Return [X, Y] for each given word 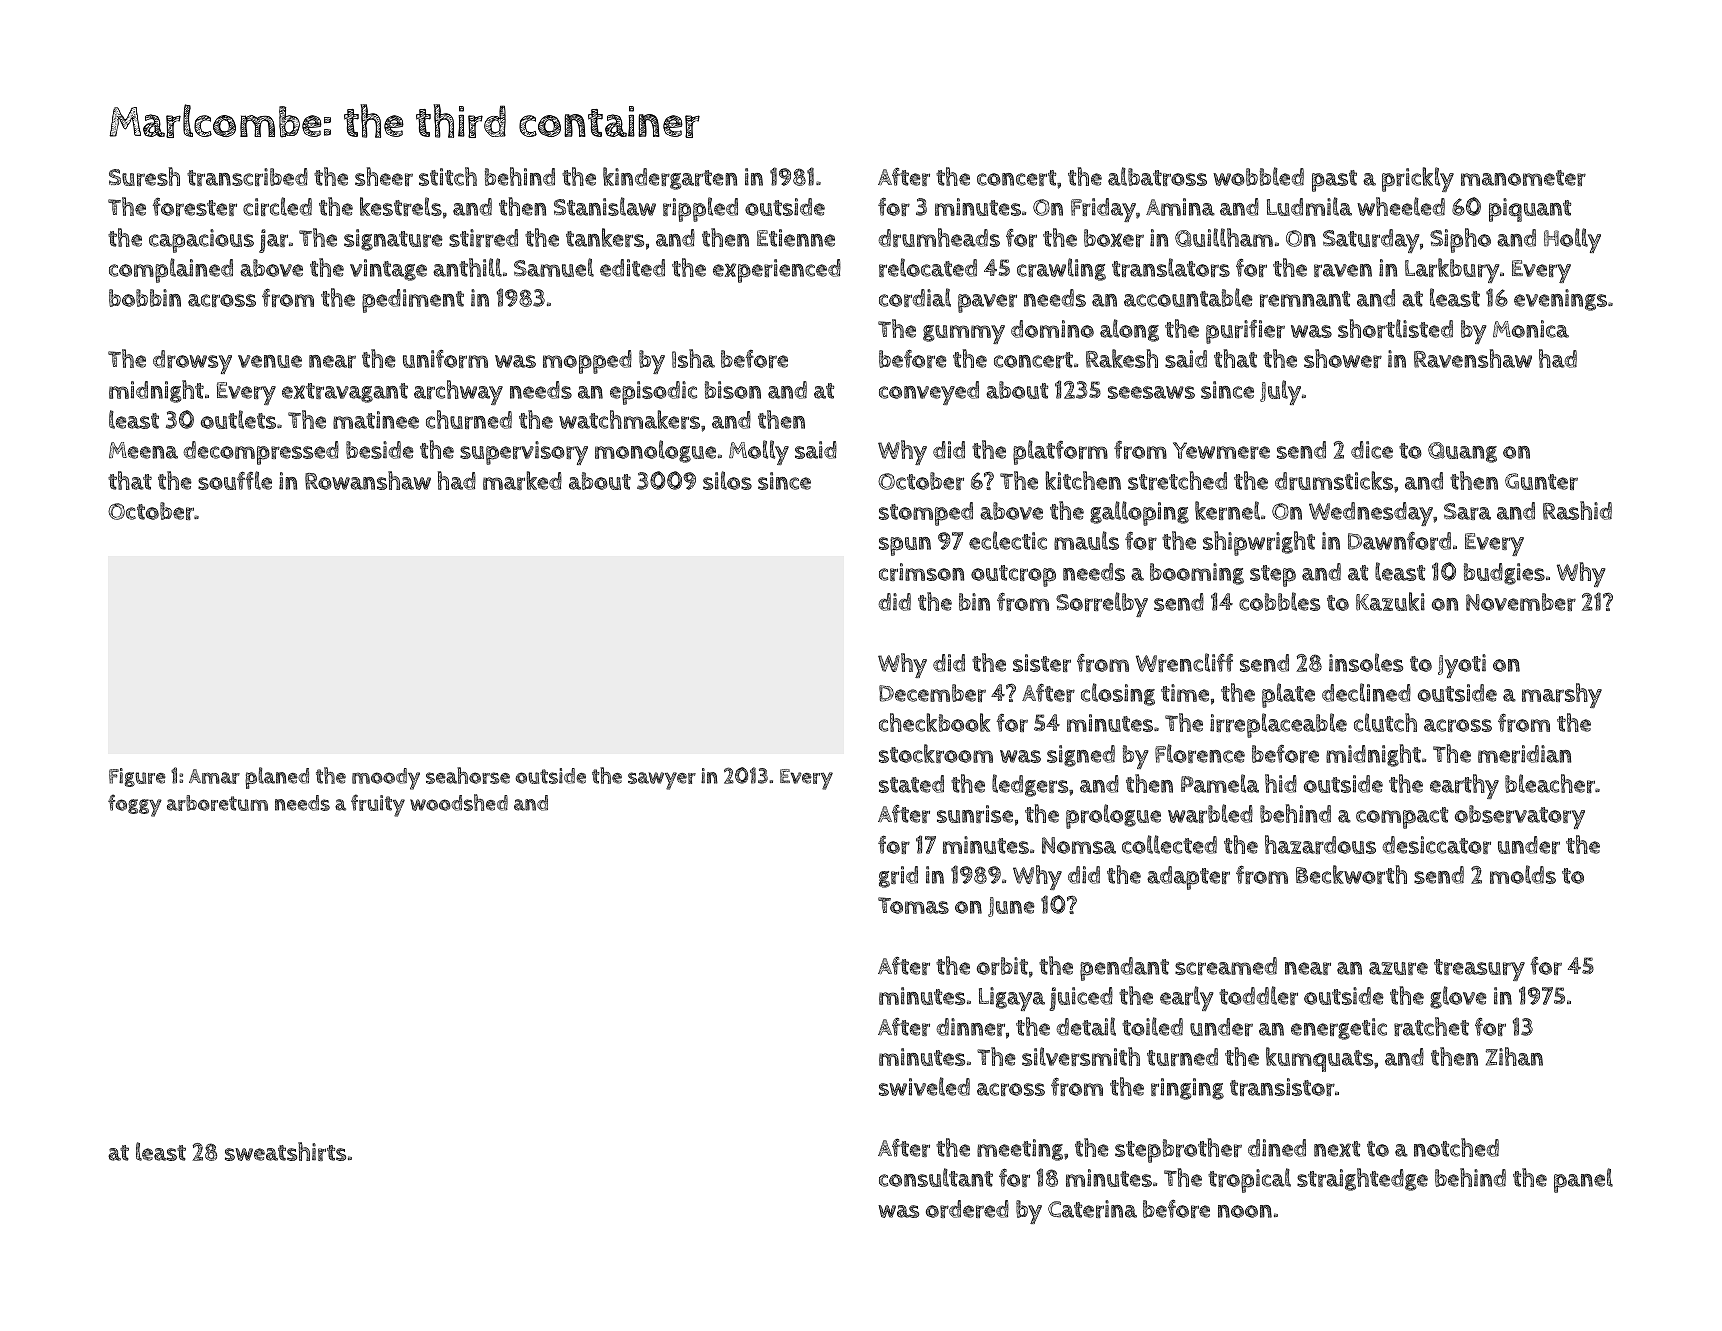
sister [1042, 663]
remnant [1305, 299]
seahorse [468, 775]
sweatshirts [285, 1151]
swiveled [924, 1086]
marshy [1562, 695]
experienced [777, 271]
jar [273, 241]
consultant [936, 1177]
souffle [235, 480]
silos [727, 480]
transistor [1282, 1087]
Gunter [1541, 481]
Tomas [913, 905]
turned [1182, 1057]
